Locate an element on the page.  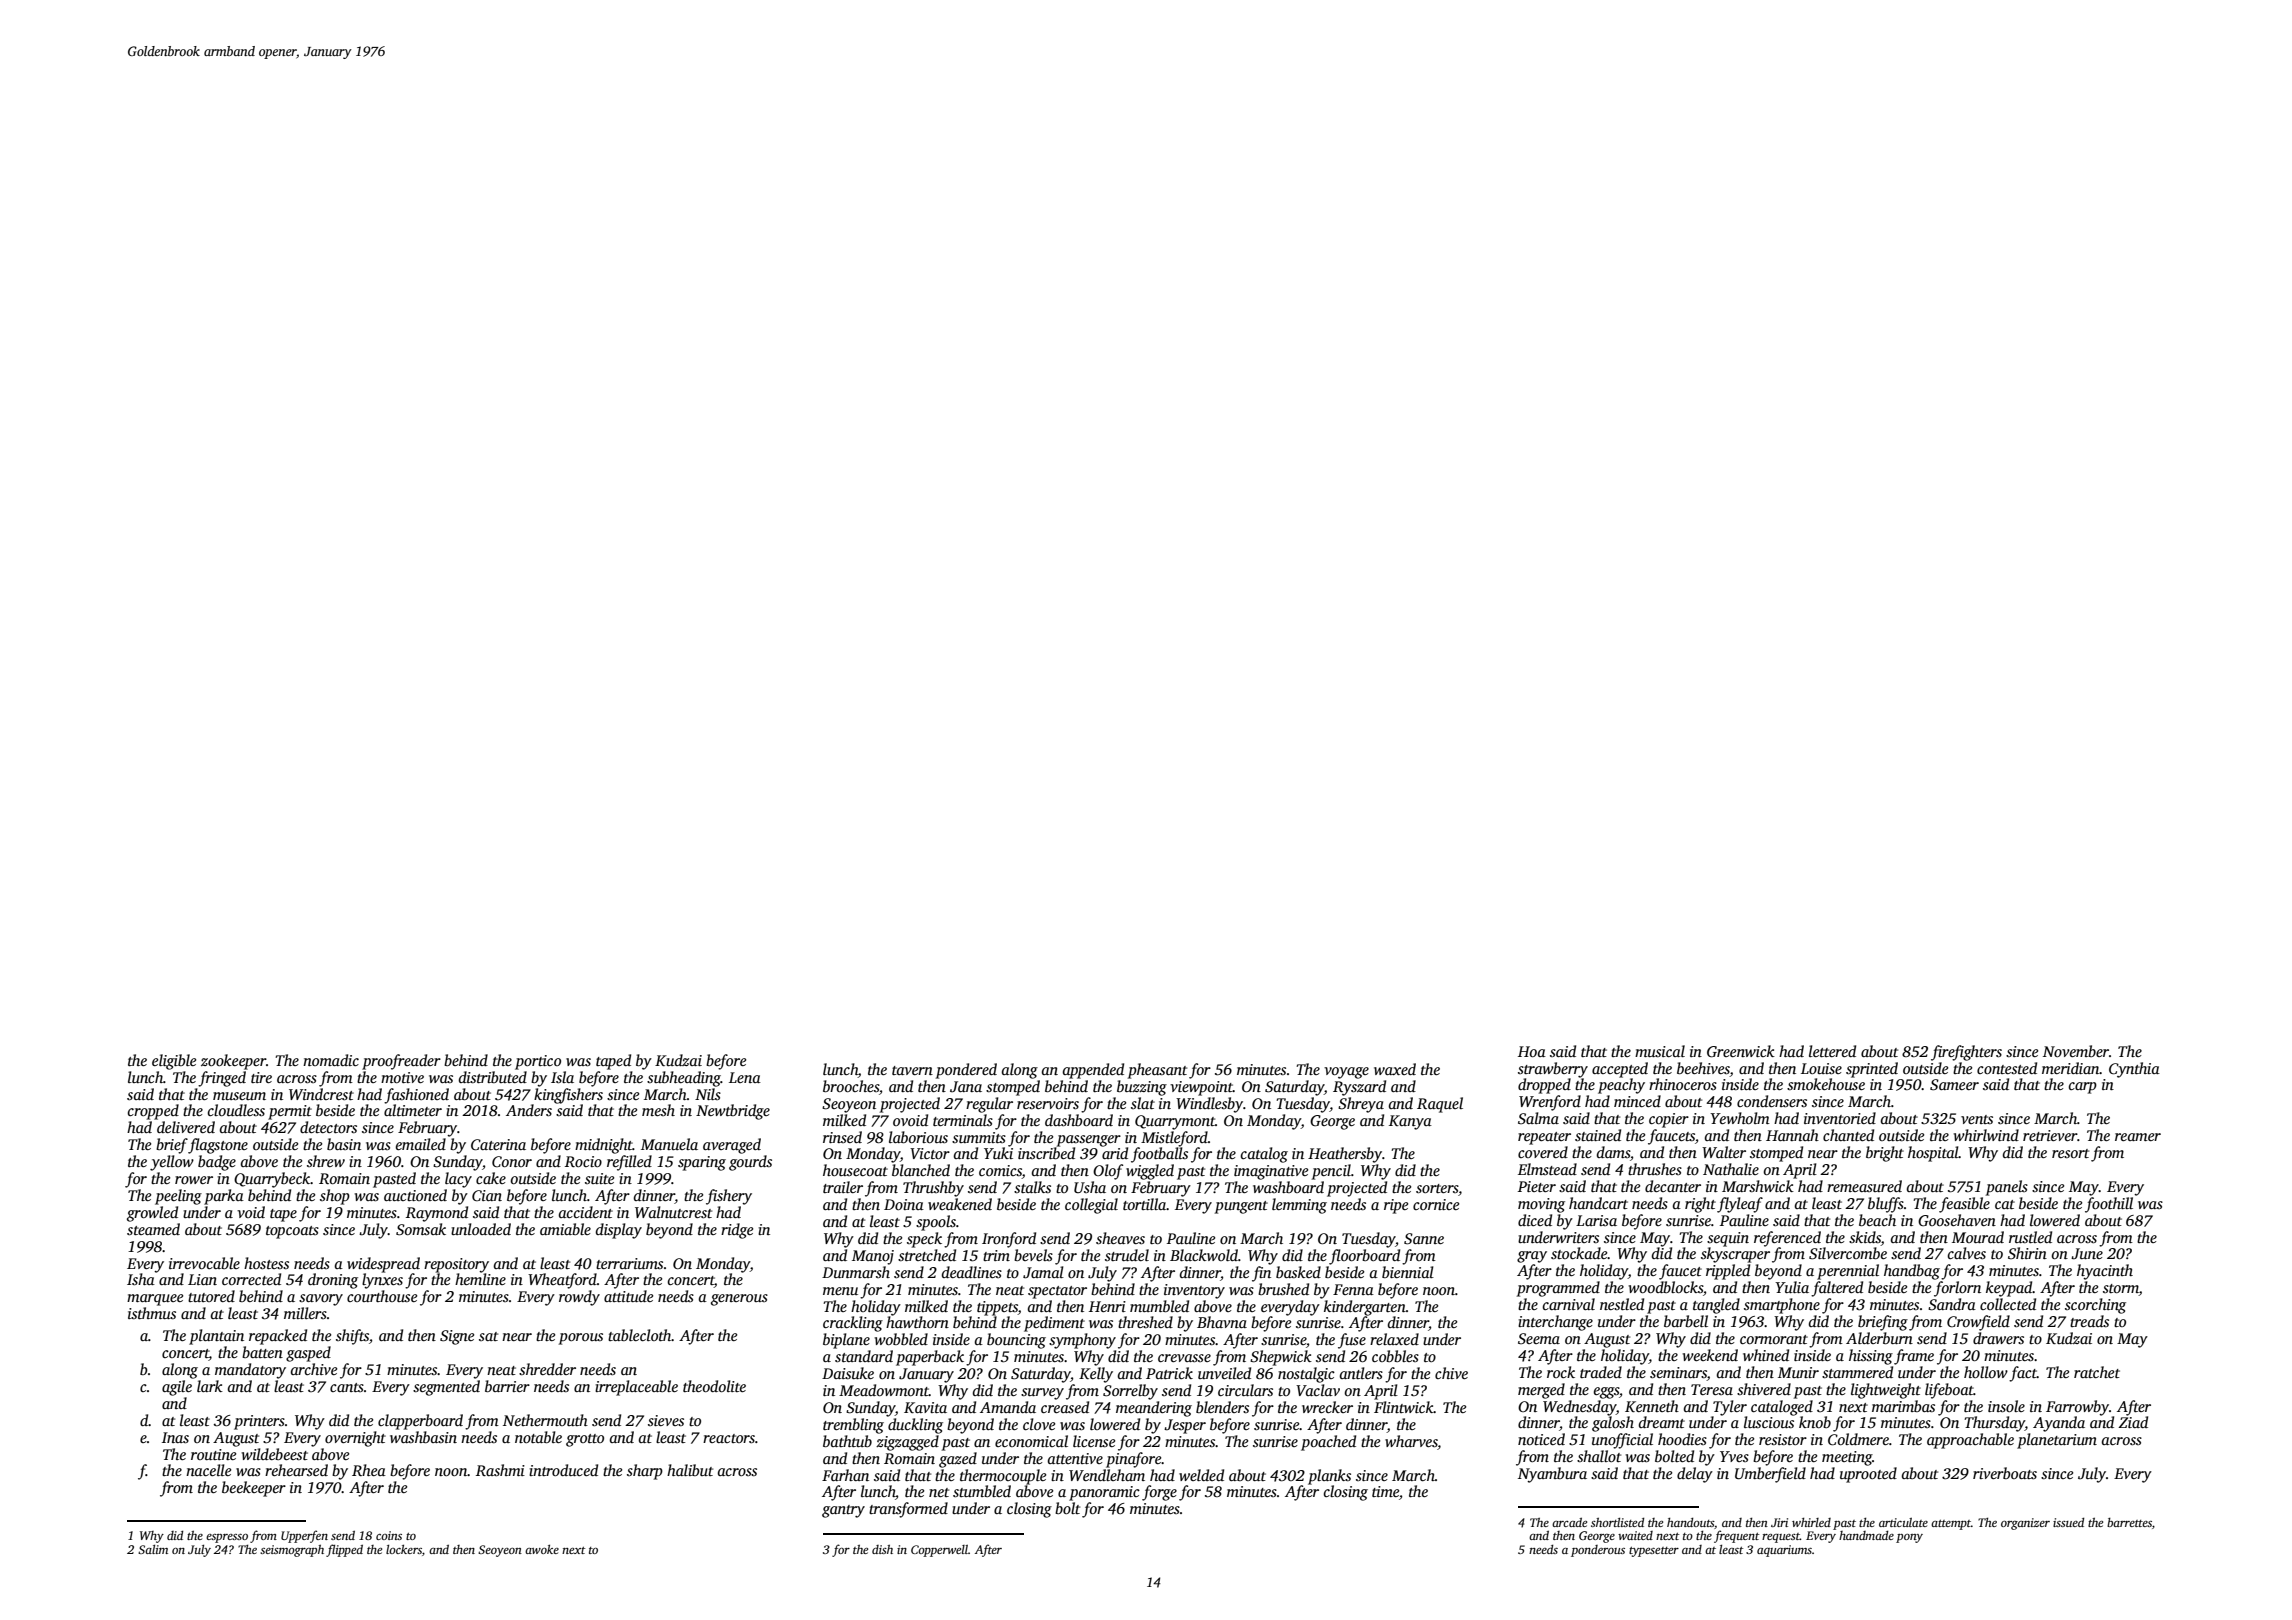
delivered is located at coordinates (186, 1127).
